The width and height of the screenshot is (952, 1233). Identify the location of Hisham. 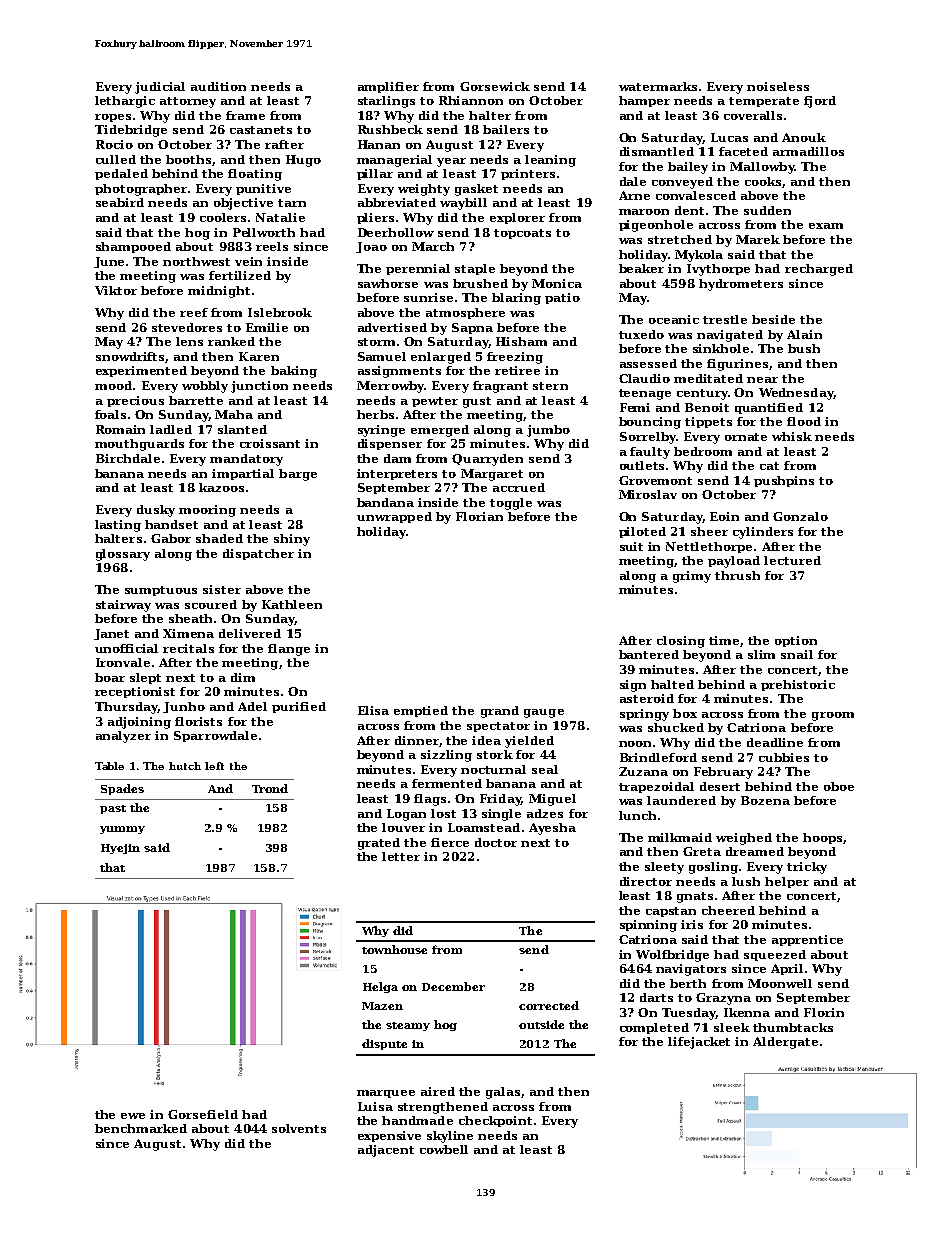
(521, 341).
